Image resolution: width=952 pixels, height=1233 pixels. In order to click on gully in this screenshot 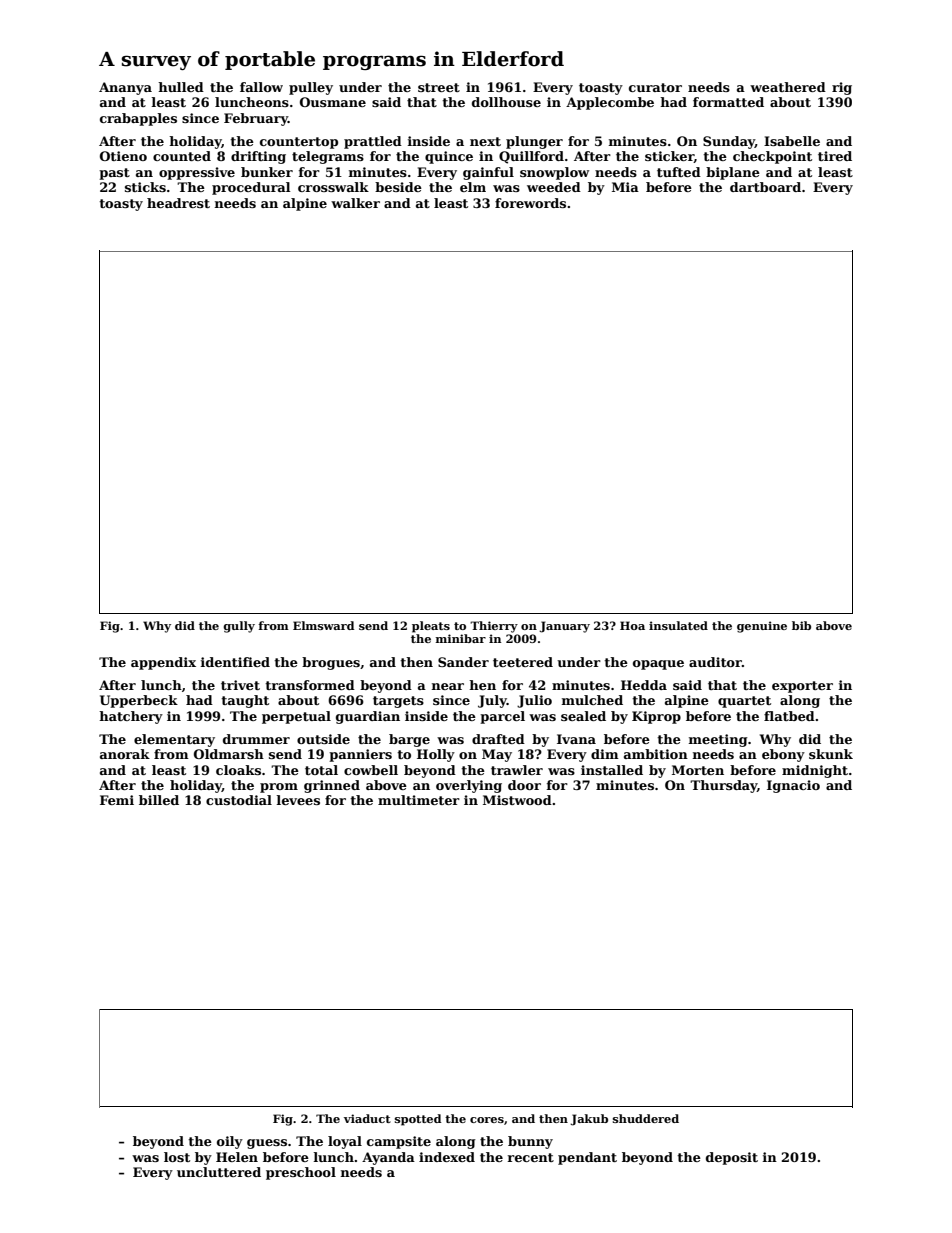, I will do `click(239, 627)`.
